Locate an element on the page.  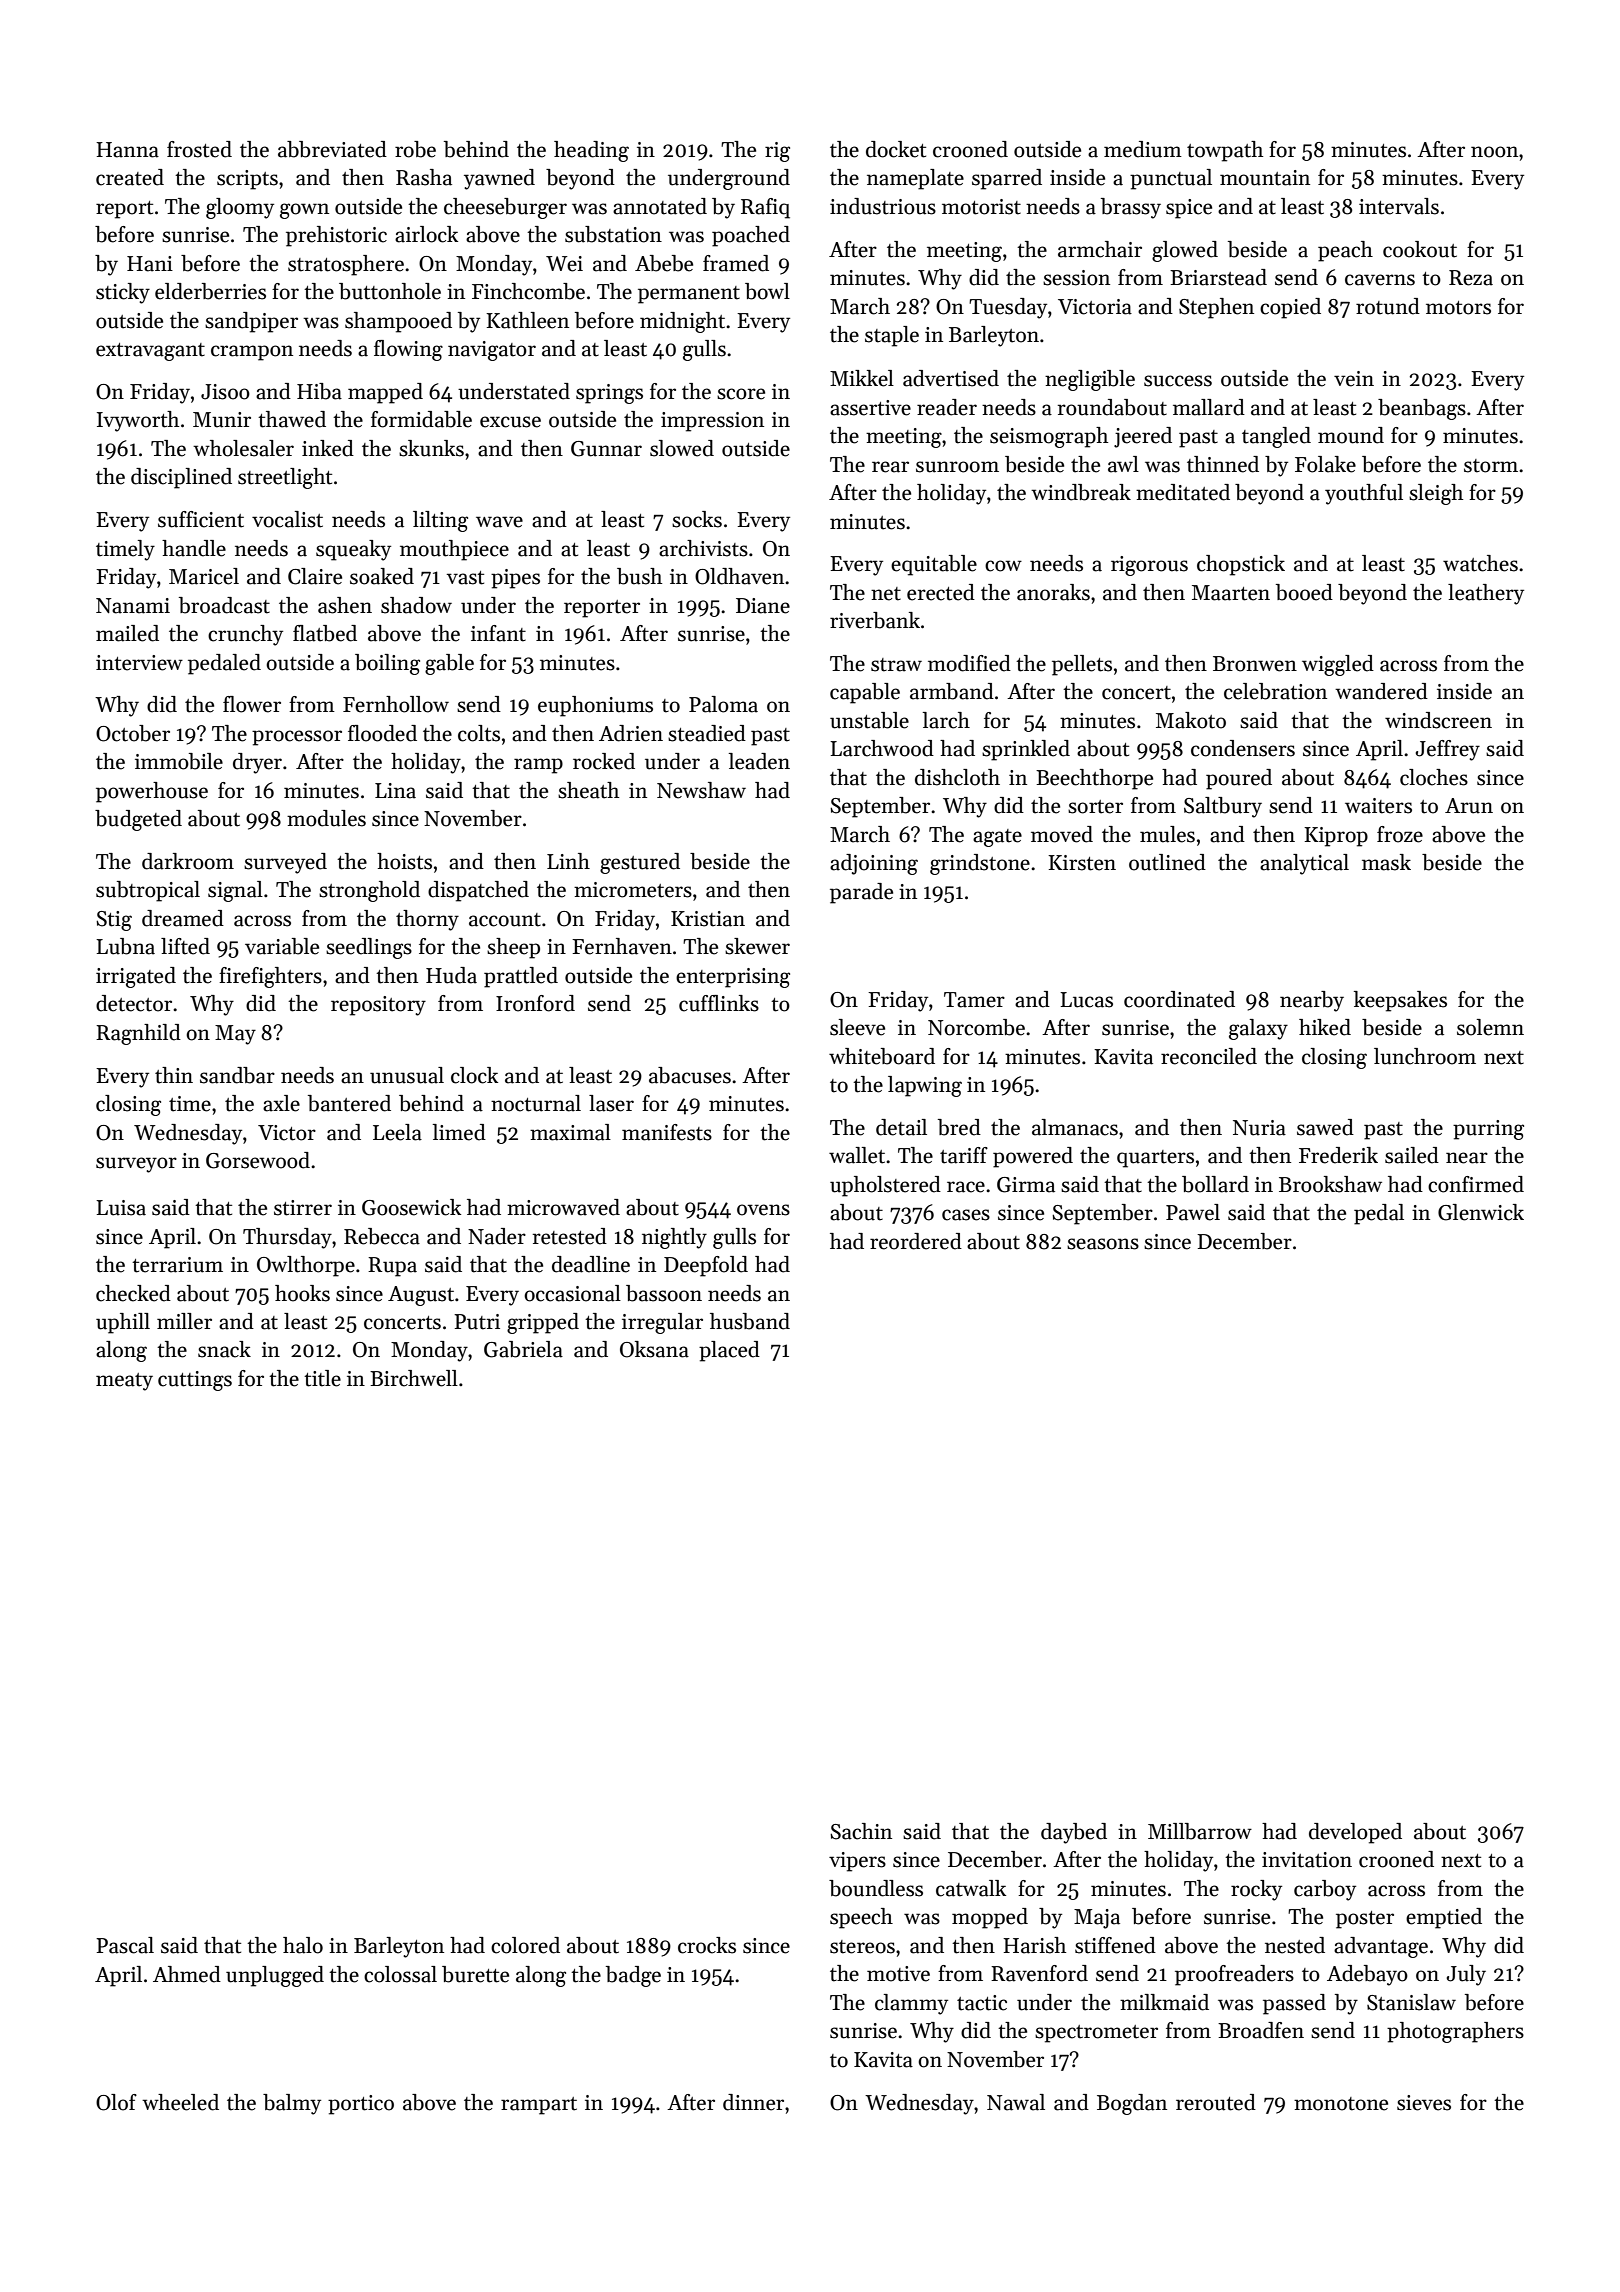
Finchcombe is located at coordinates (528, 291).
